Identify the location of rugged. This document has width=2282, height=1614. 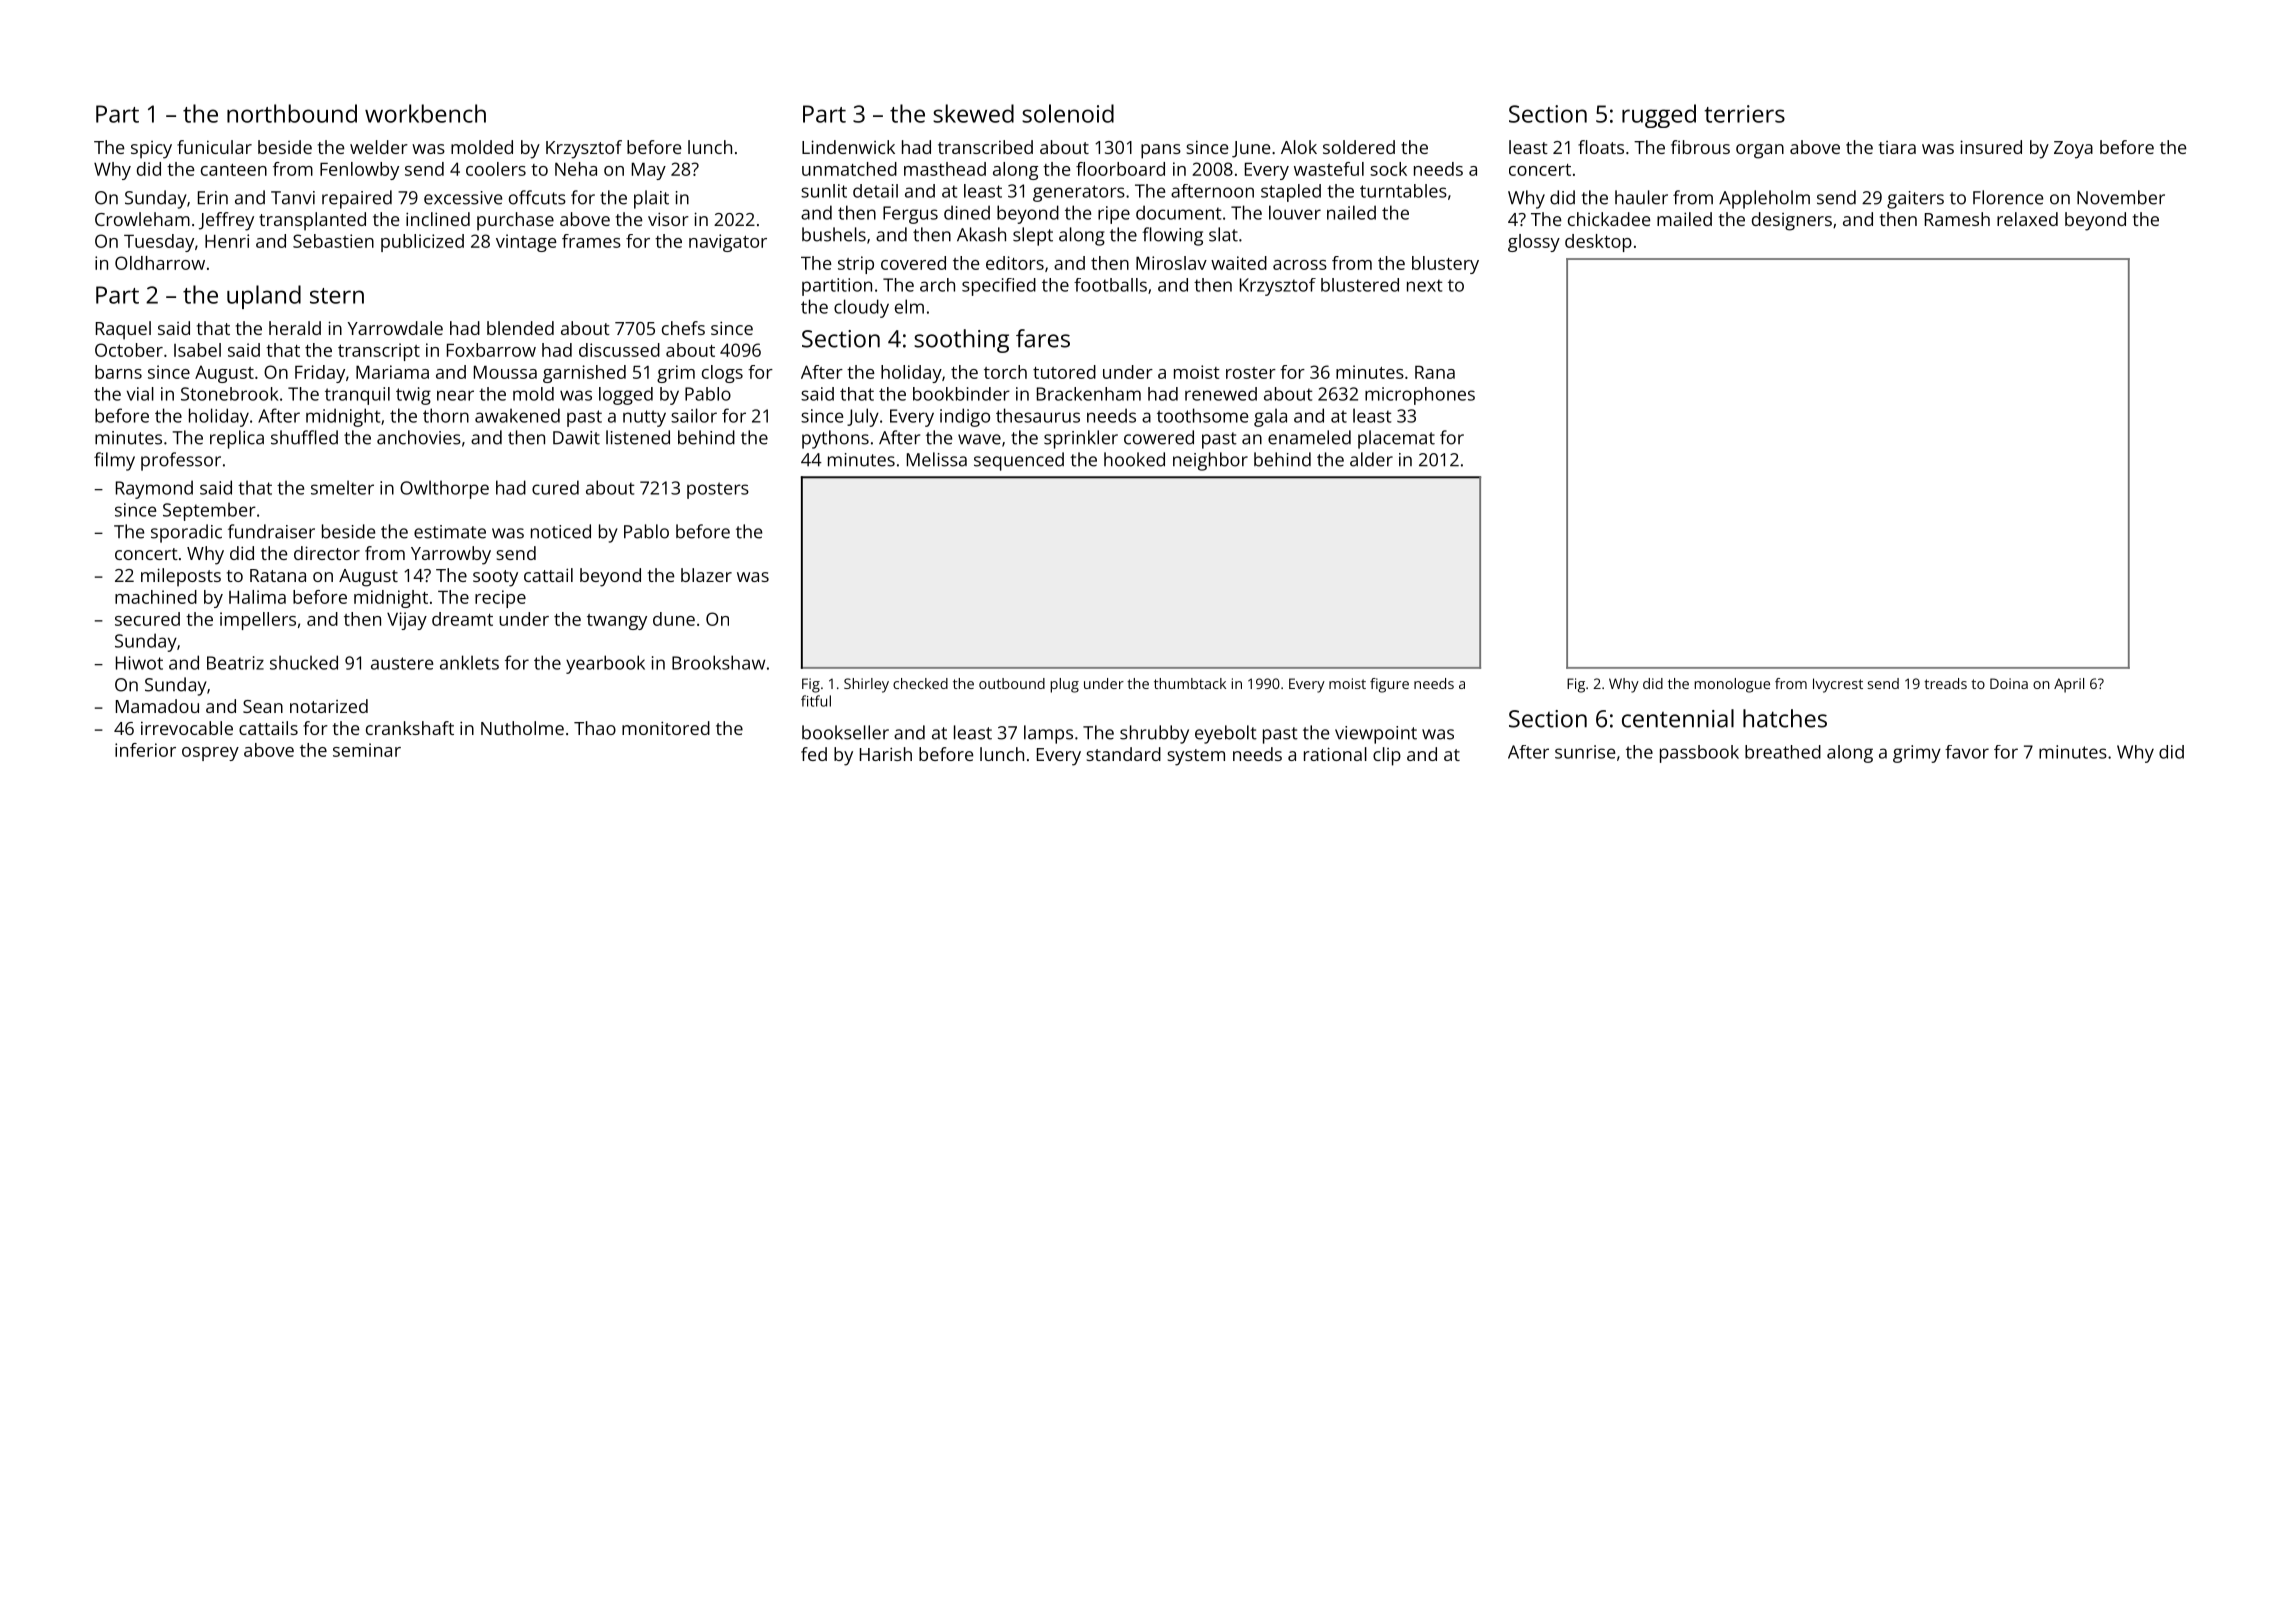
(1659, 116).
